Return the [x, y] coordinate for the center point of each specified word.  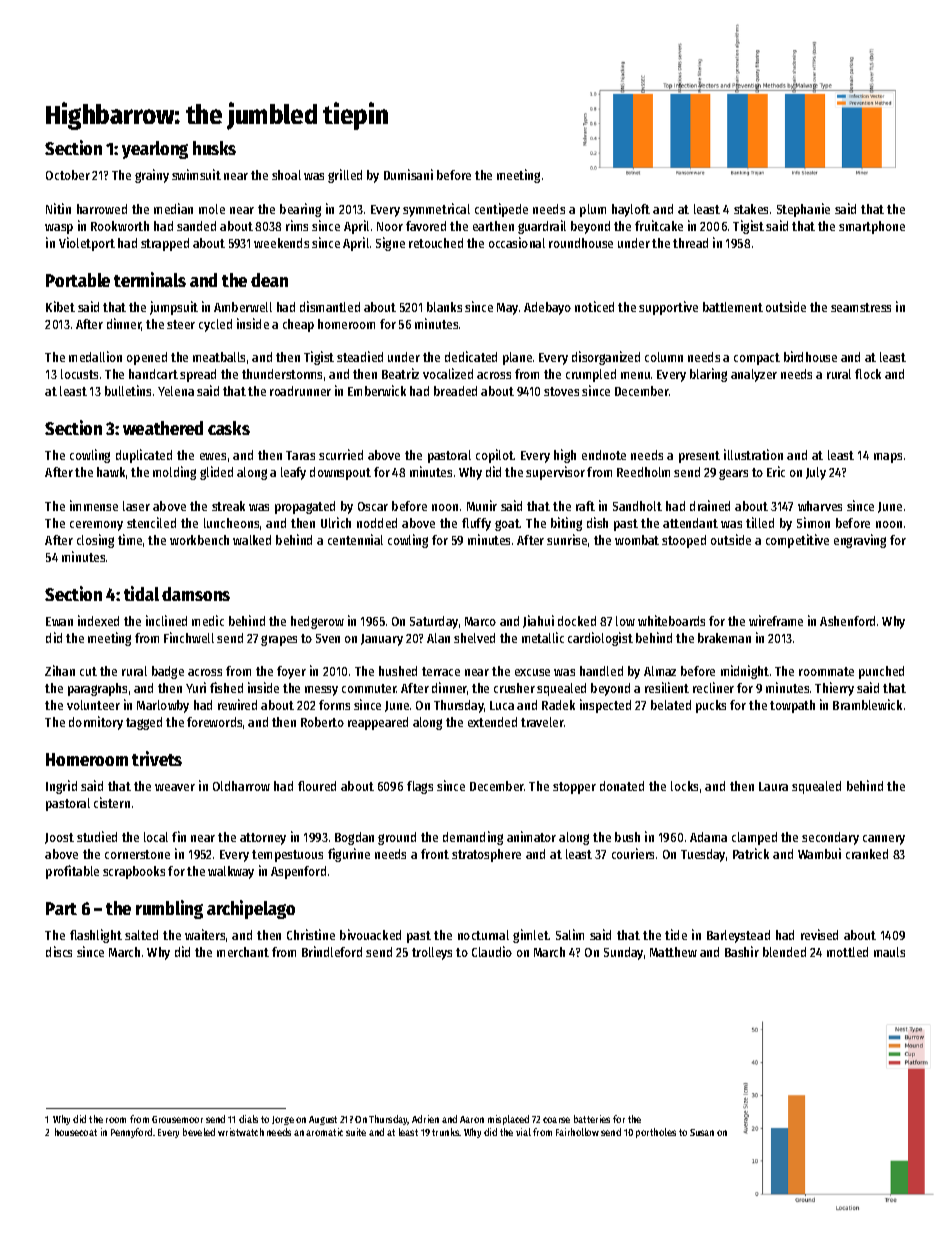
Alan [438, 638]
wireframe [776, 620]
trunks [446, 1132]
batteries [592, 1119]
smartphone [872, 227]
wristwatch [241, 1132]
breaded [455, 391]
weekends [281, 243]
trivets [157, 758]
